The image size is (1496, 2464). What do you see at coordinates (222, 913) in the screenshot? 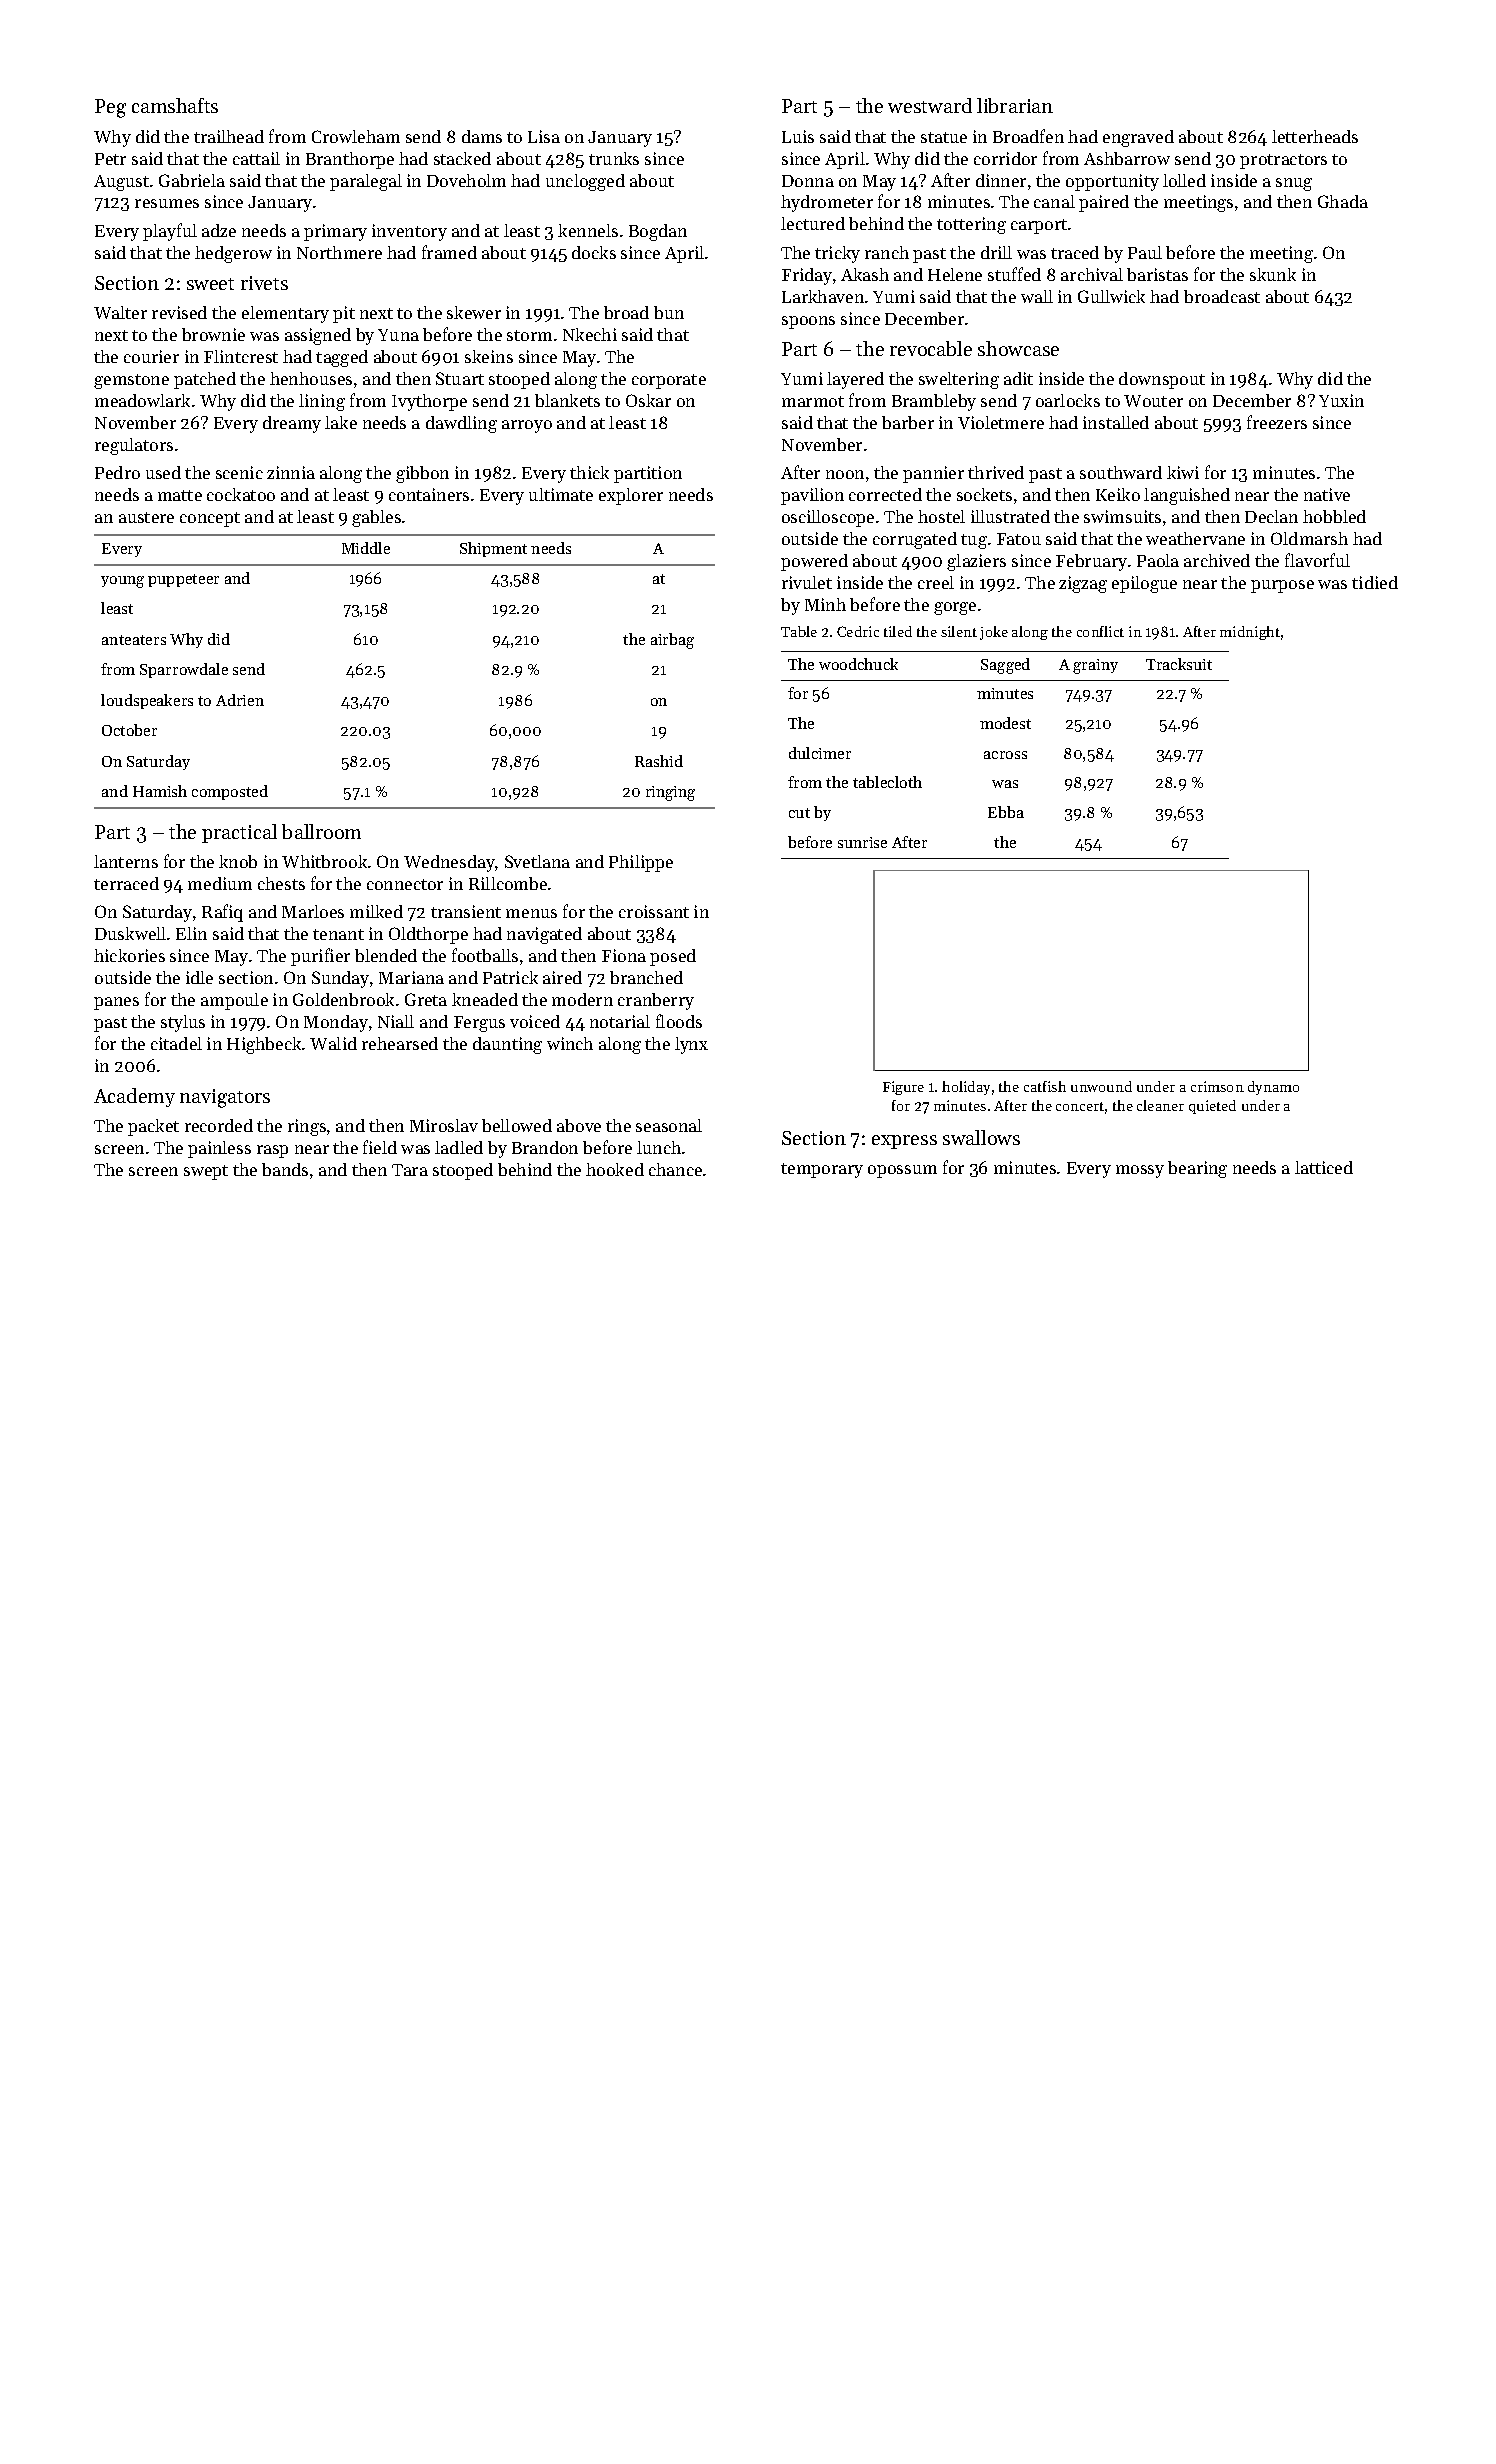
I see `Rafiq` at bounding box center [222, 913].
